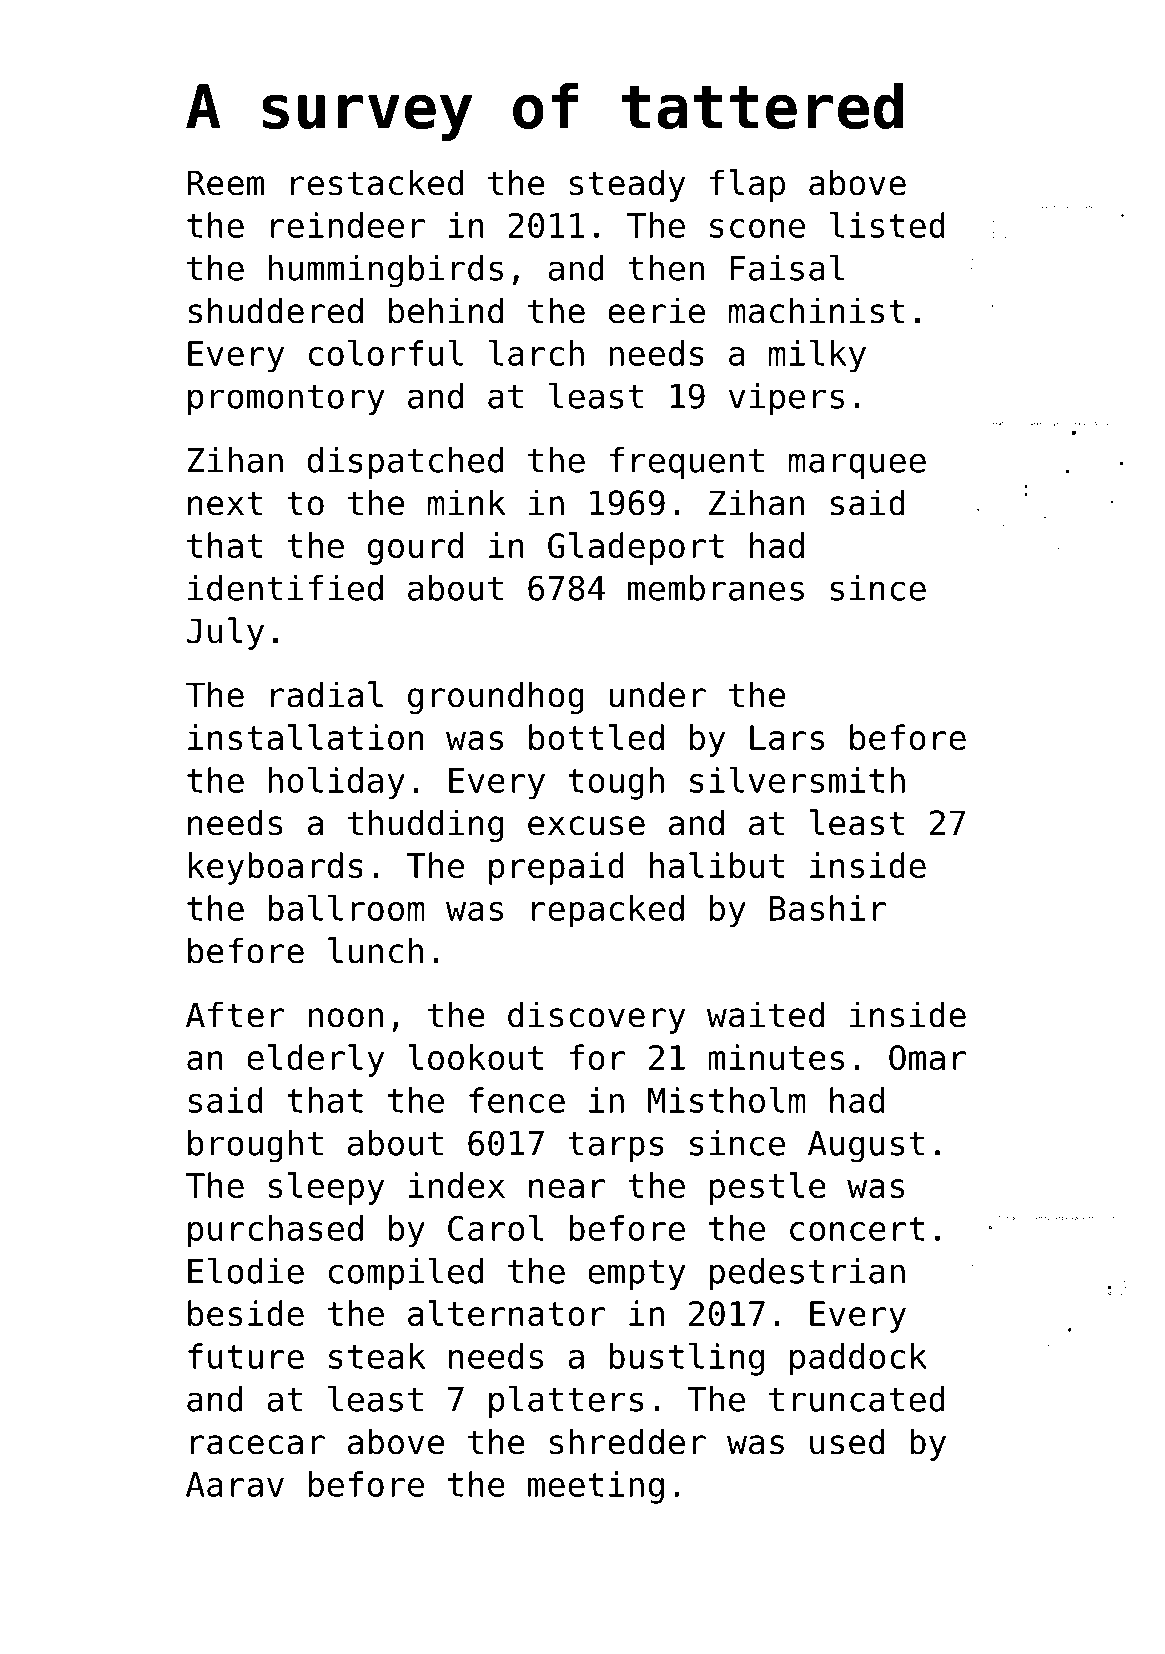 The height and width of the image is (1654, 1165). I want to click on mink, so click(467, 502).
